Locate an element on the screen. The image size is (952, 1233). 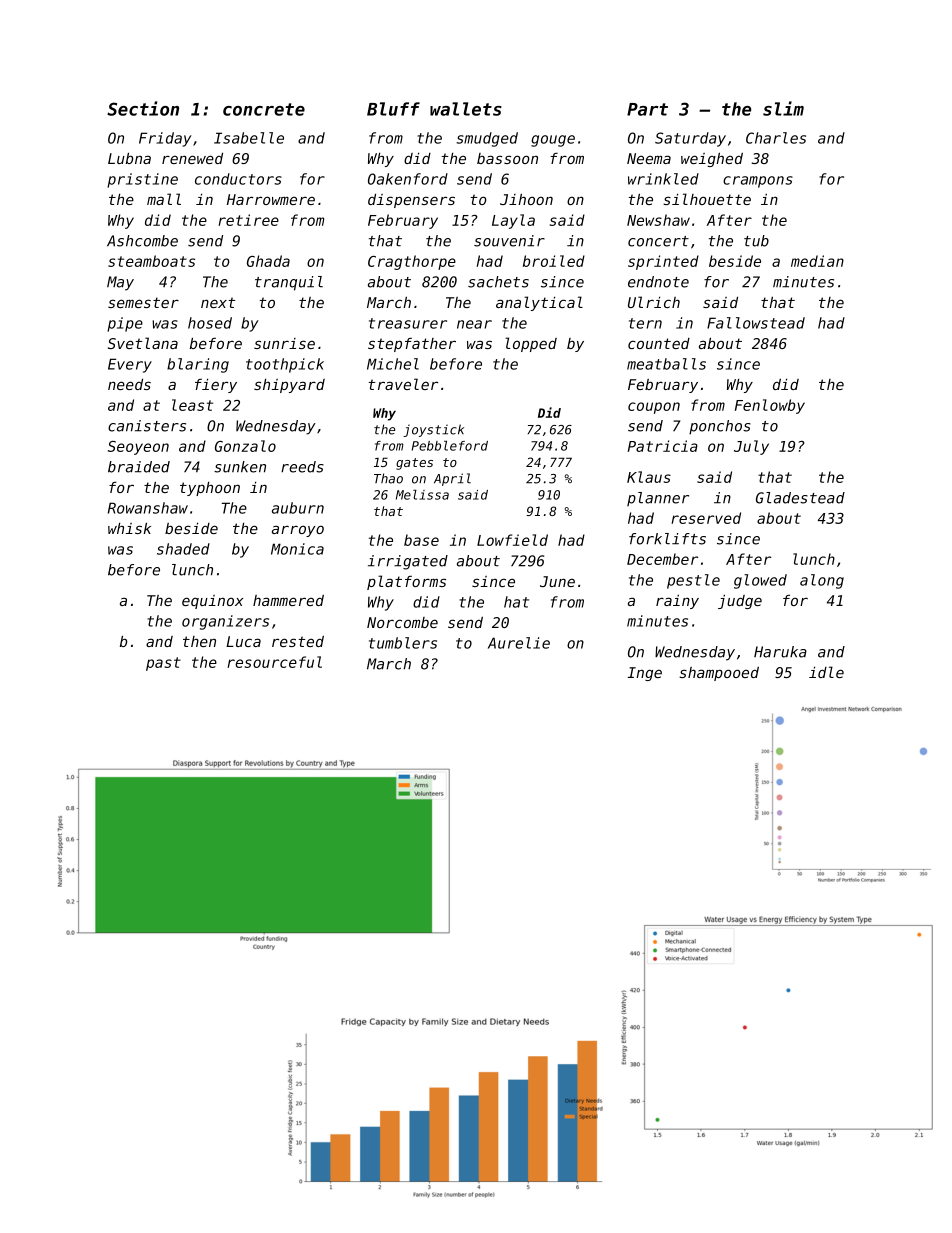
shaded is located at coordinates (183, 549).
